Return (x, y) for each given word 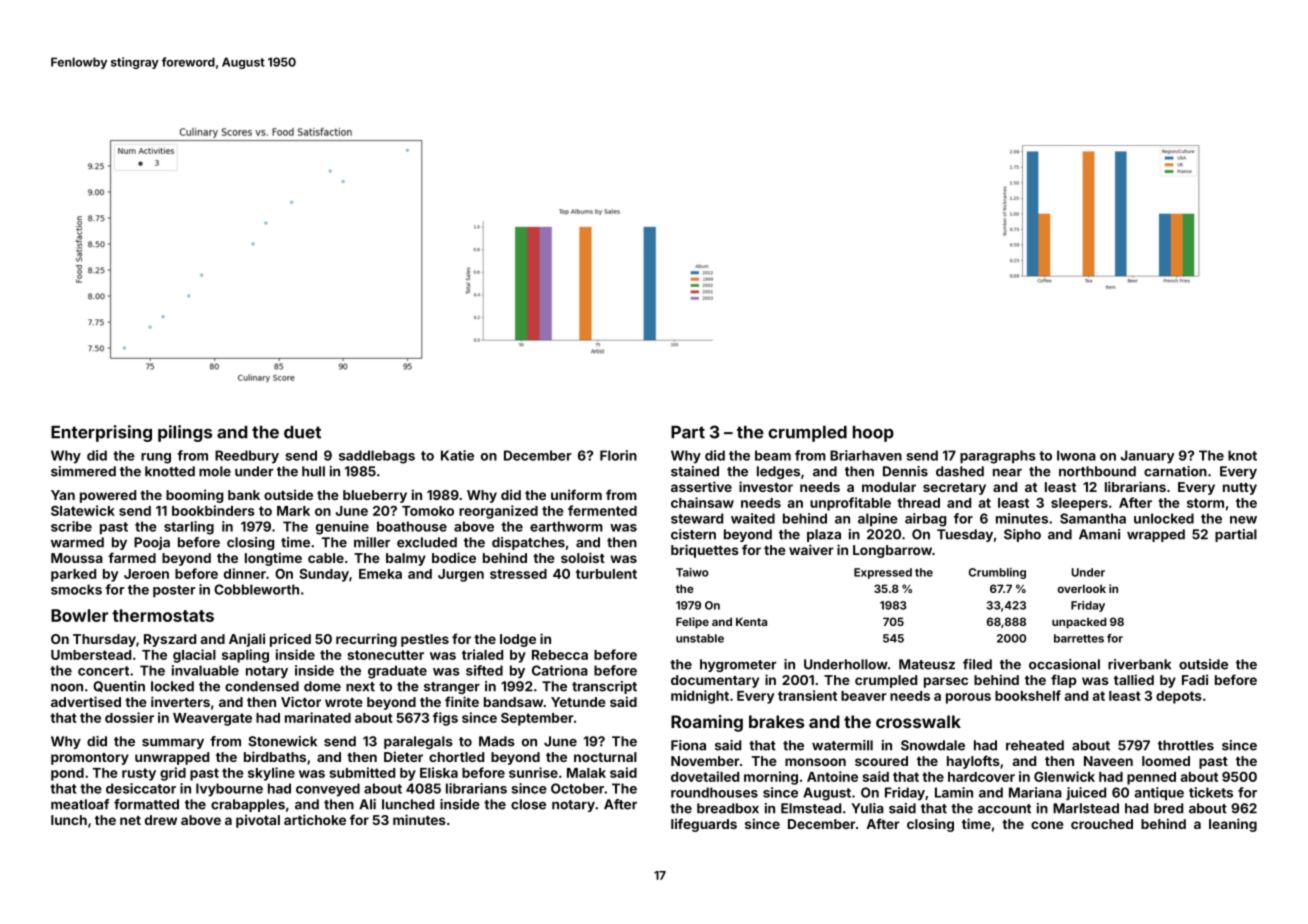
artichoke (315, 819)
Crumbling (997, 573)
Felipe (692, 623)
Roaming (707, 723)
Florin (618, 455)
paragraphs (998, 457)
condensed (262, 686)
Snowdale (933, 745)
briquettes (705, 551)
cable (326, 558)
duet (302, 432)
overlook (1081, 588)
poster (174, 591)
